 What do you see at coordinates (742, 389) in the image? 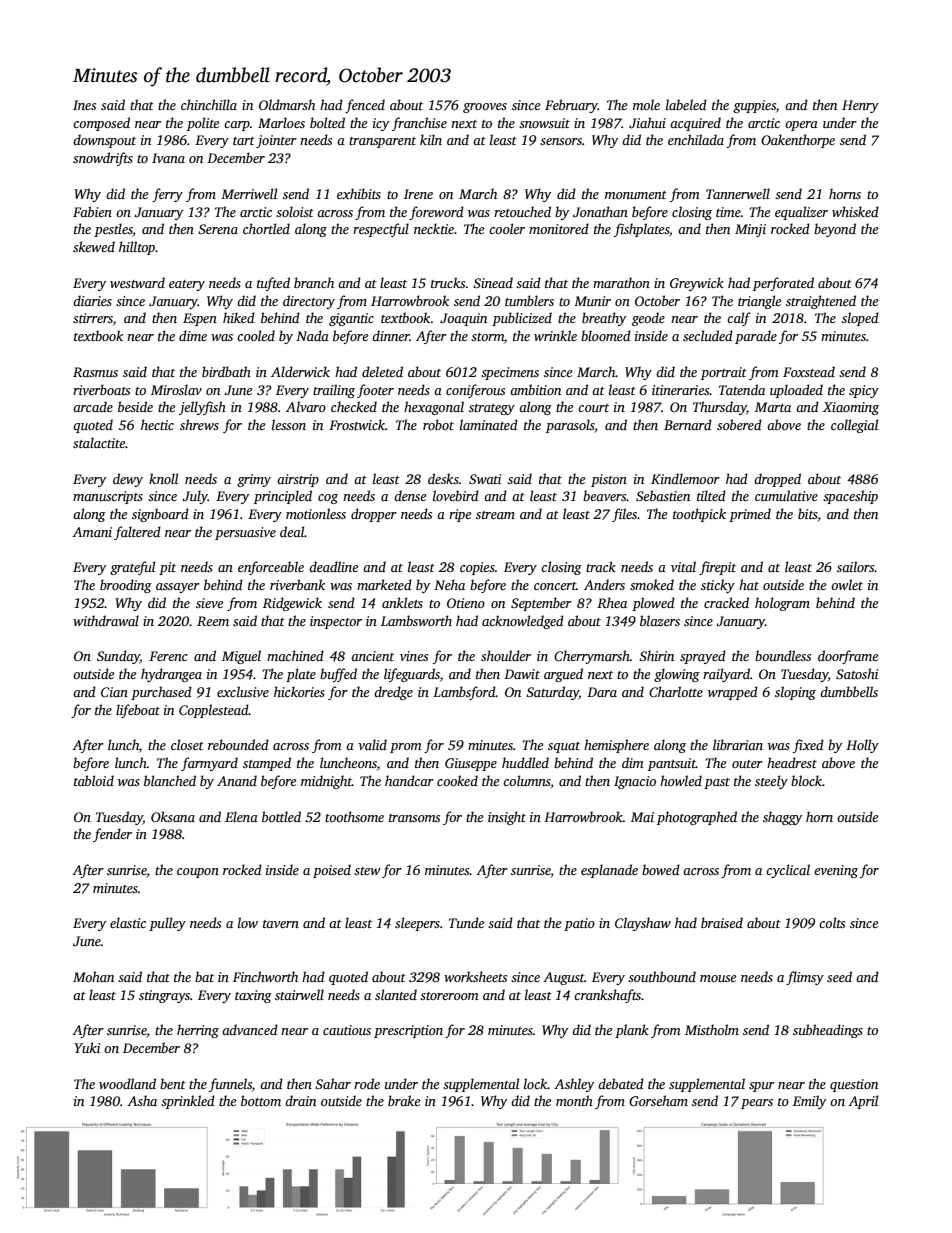
I see `Tatenda` at bounding box center [742, 389].
